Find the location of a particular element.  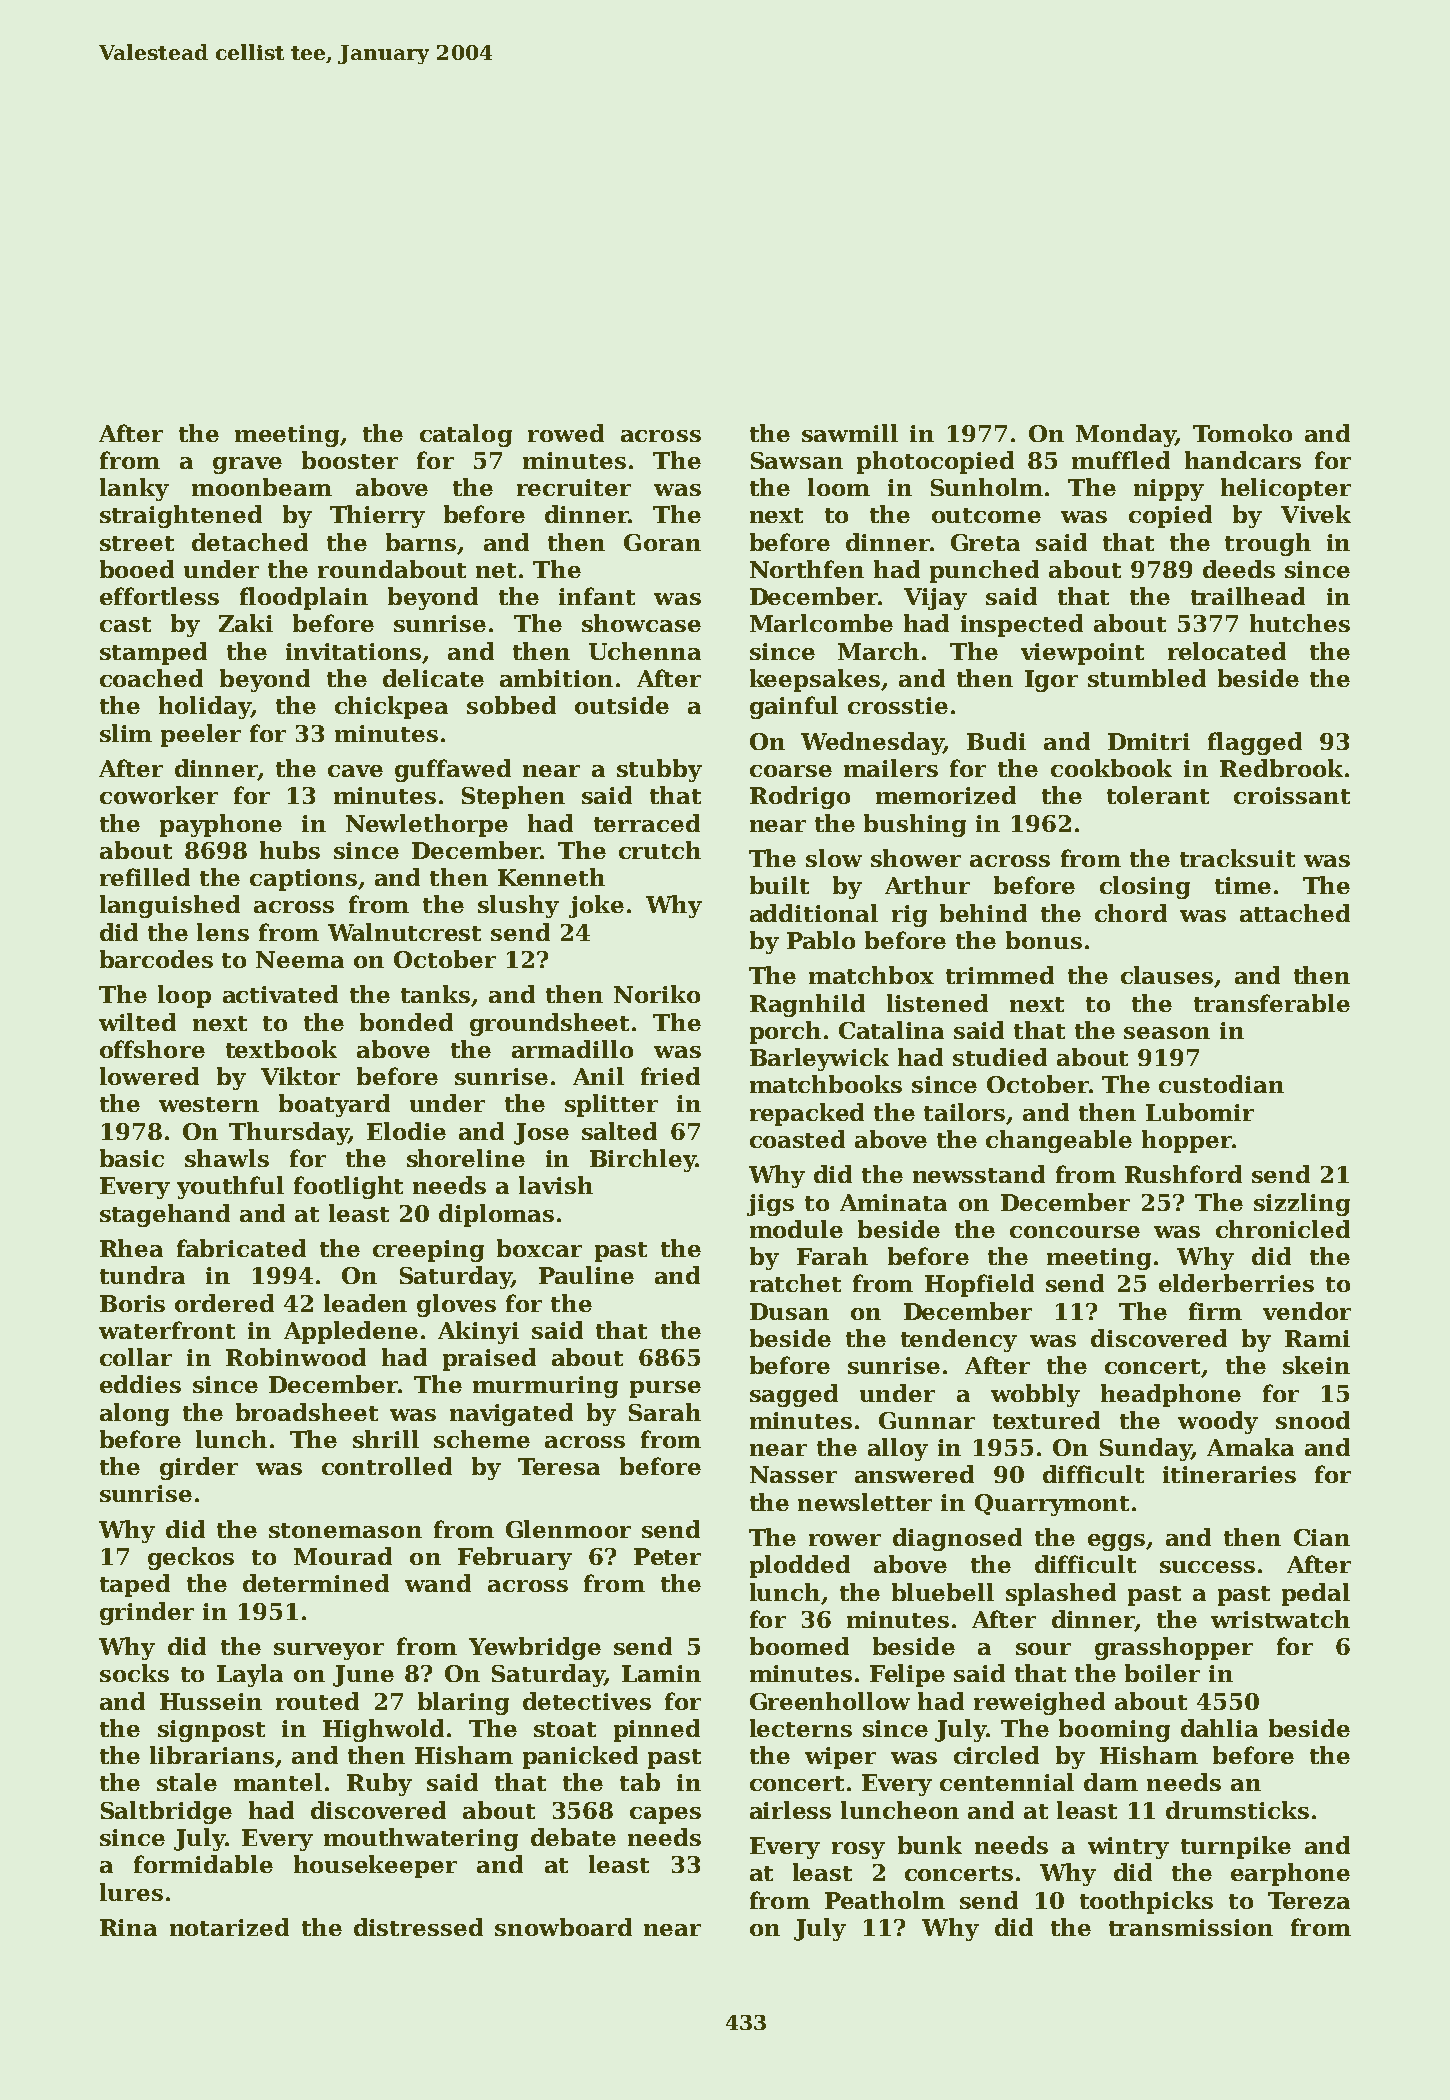

lowered is located at coordinates (149, 1076).
